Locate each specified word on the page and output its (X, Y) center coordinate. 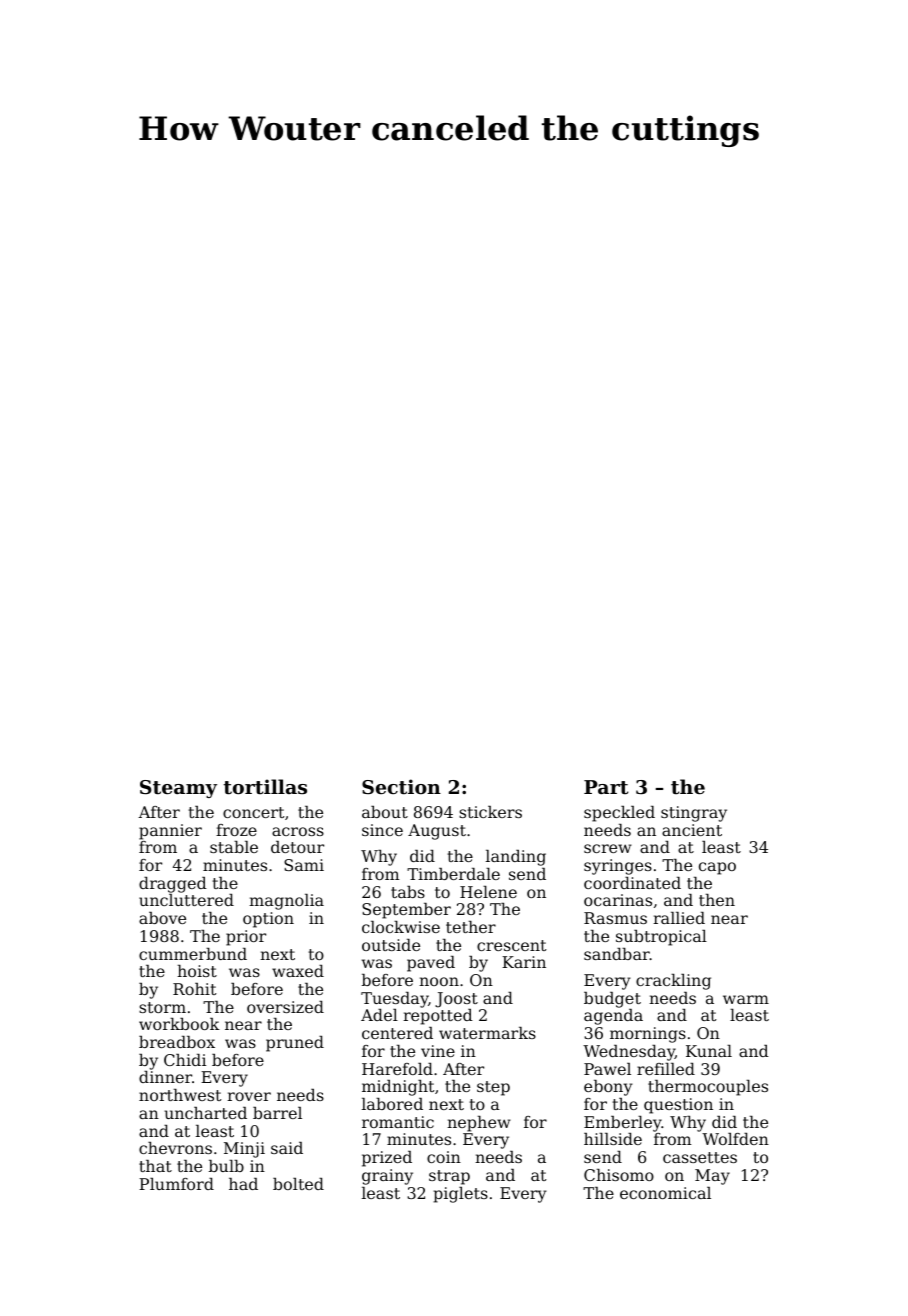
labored (392, 1104)
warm (746, 999)
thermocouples (708, 1088)
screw (608, 848)
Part (606, 787)
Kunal (709, 1051)
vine (438, 1051)
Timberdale (453, 874)
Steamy (178, 789)
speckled (619, 814)
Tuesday (394, 1000)
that (155, 1166)
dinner (165, 1077)
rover (249, 1096)
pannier (170, 832)
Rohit (194, 989)
